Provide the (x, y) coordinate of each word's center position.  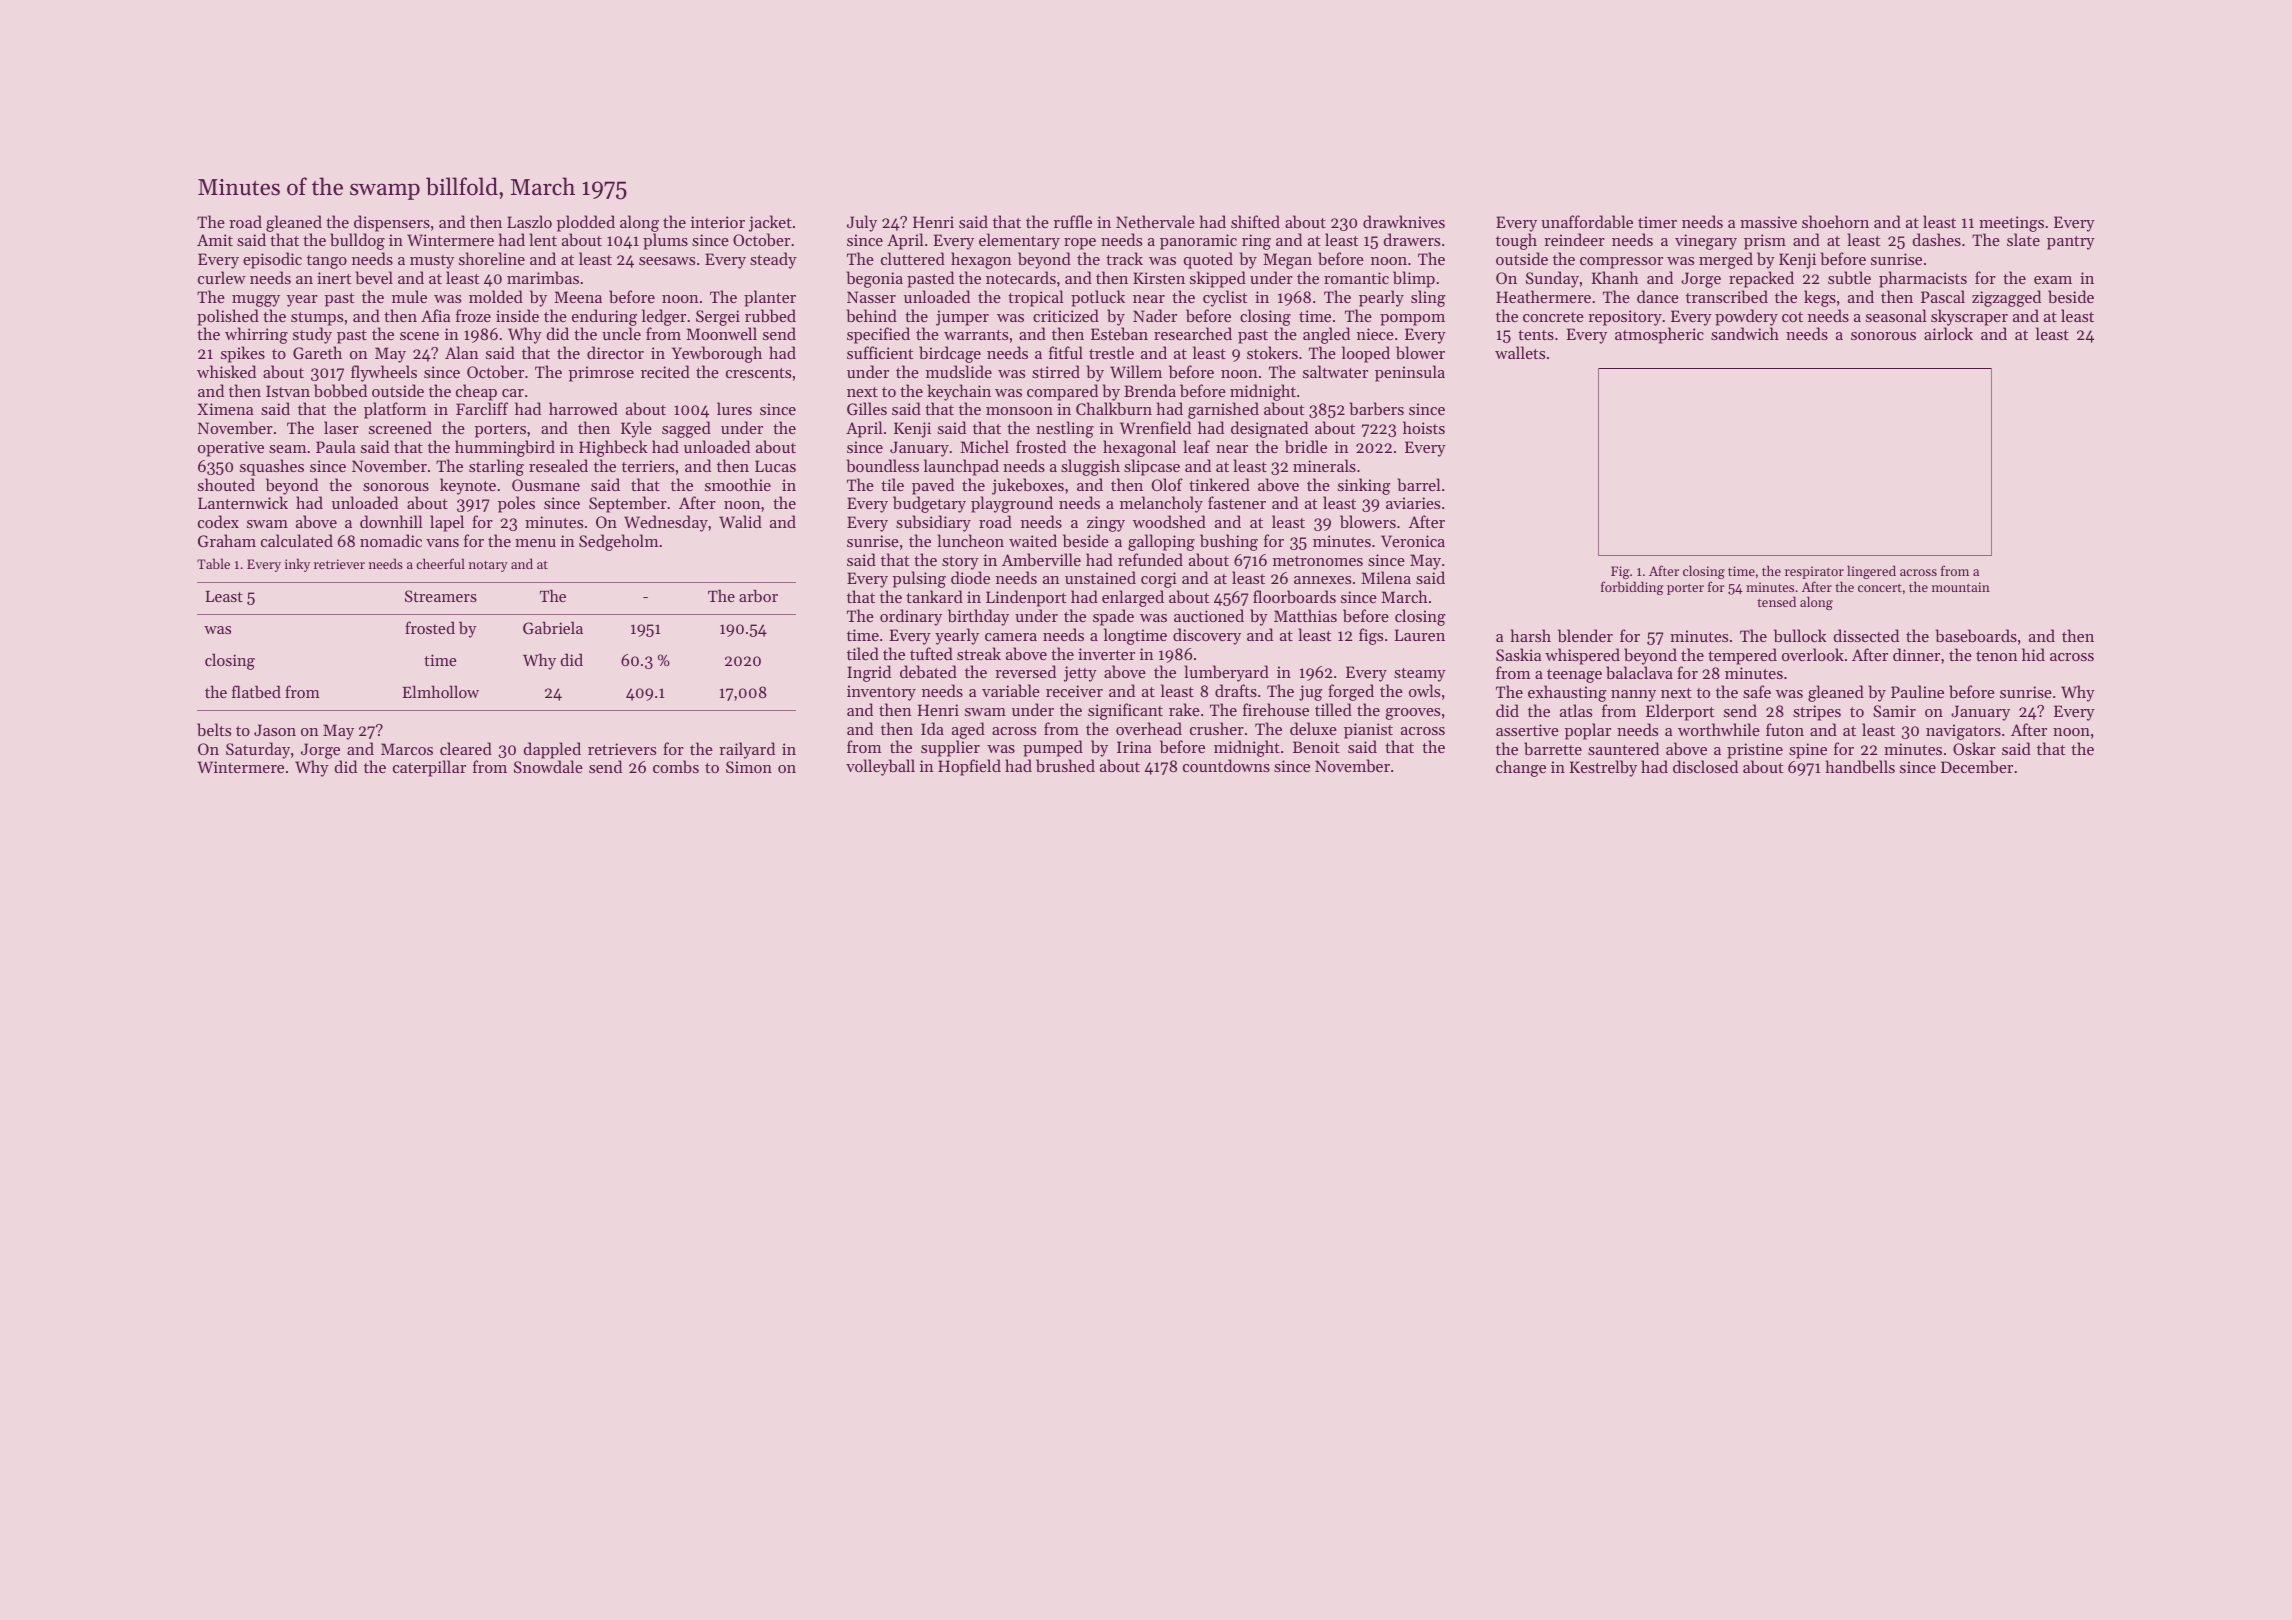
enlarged (1133, 598)
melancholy (1161, 504)
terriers (648, 466)
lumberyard (1226, 673)
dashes (1937, 239)
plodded (586, 223)
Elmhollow (441, 691)
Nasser (871, 297)
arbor (758, 595)
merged (1726, 260)
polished (228, 317)
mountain (1961, 587)
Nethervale (1155, 221)
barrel (1419, 484)
